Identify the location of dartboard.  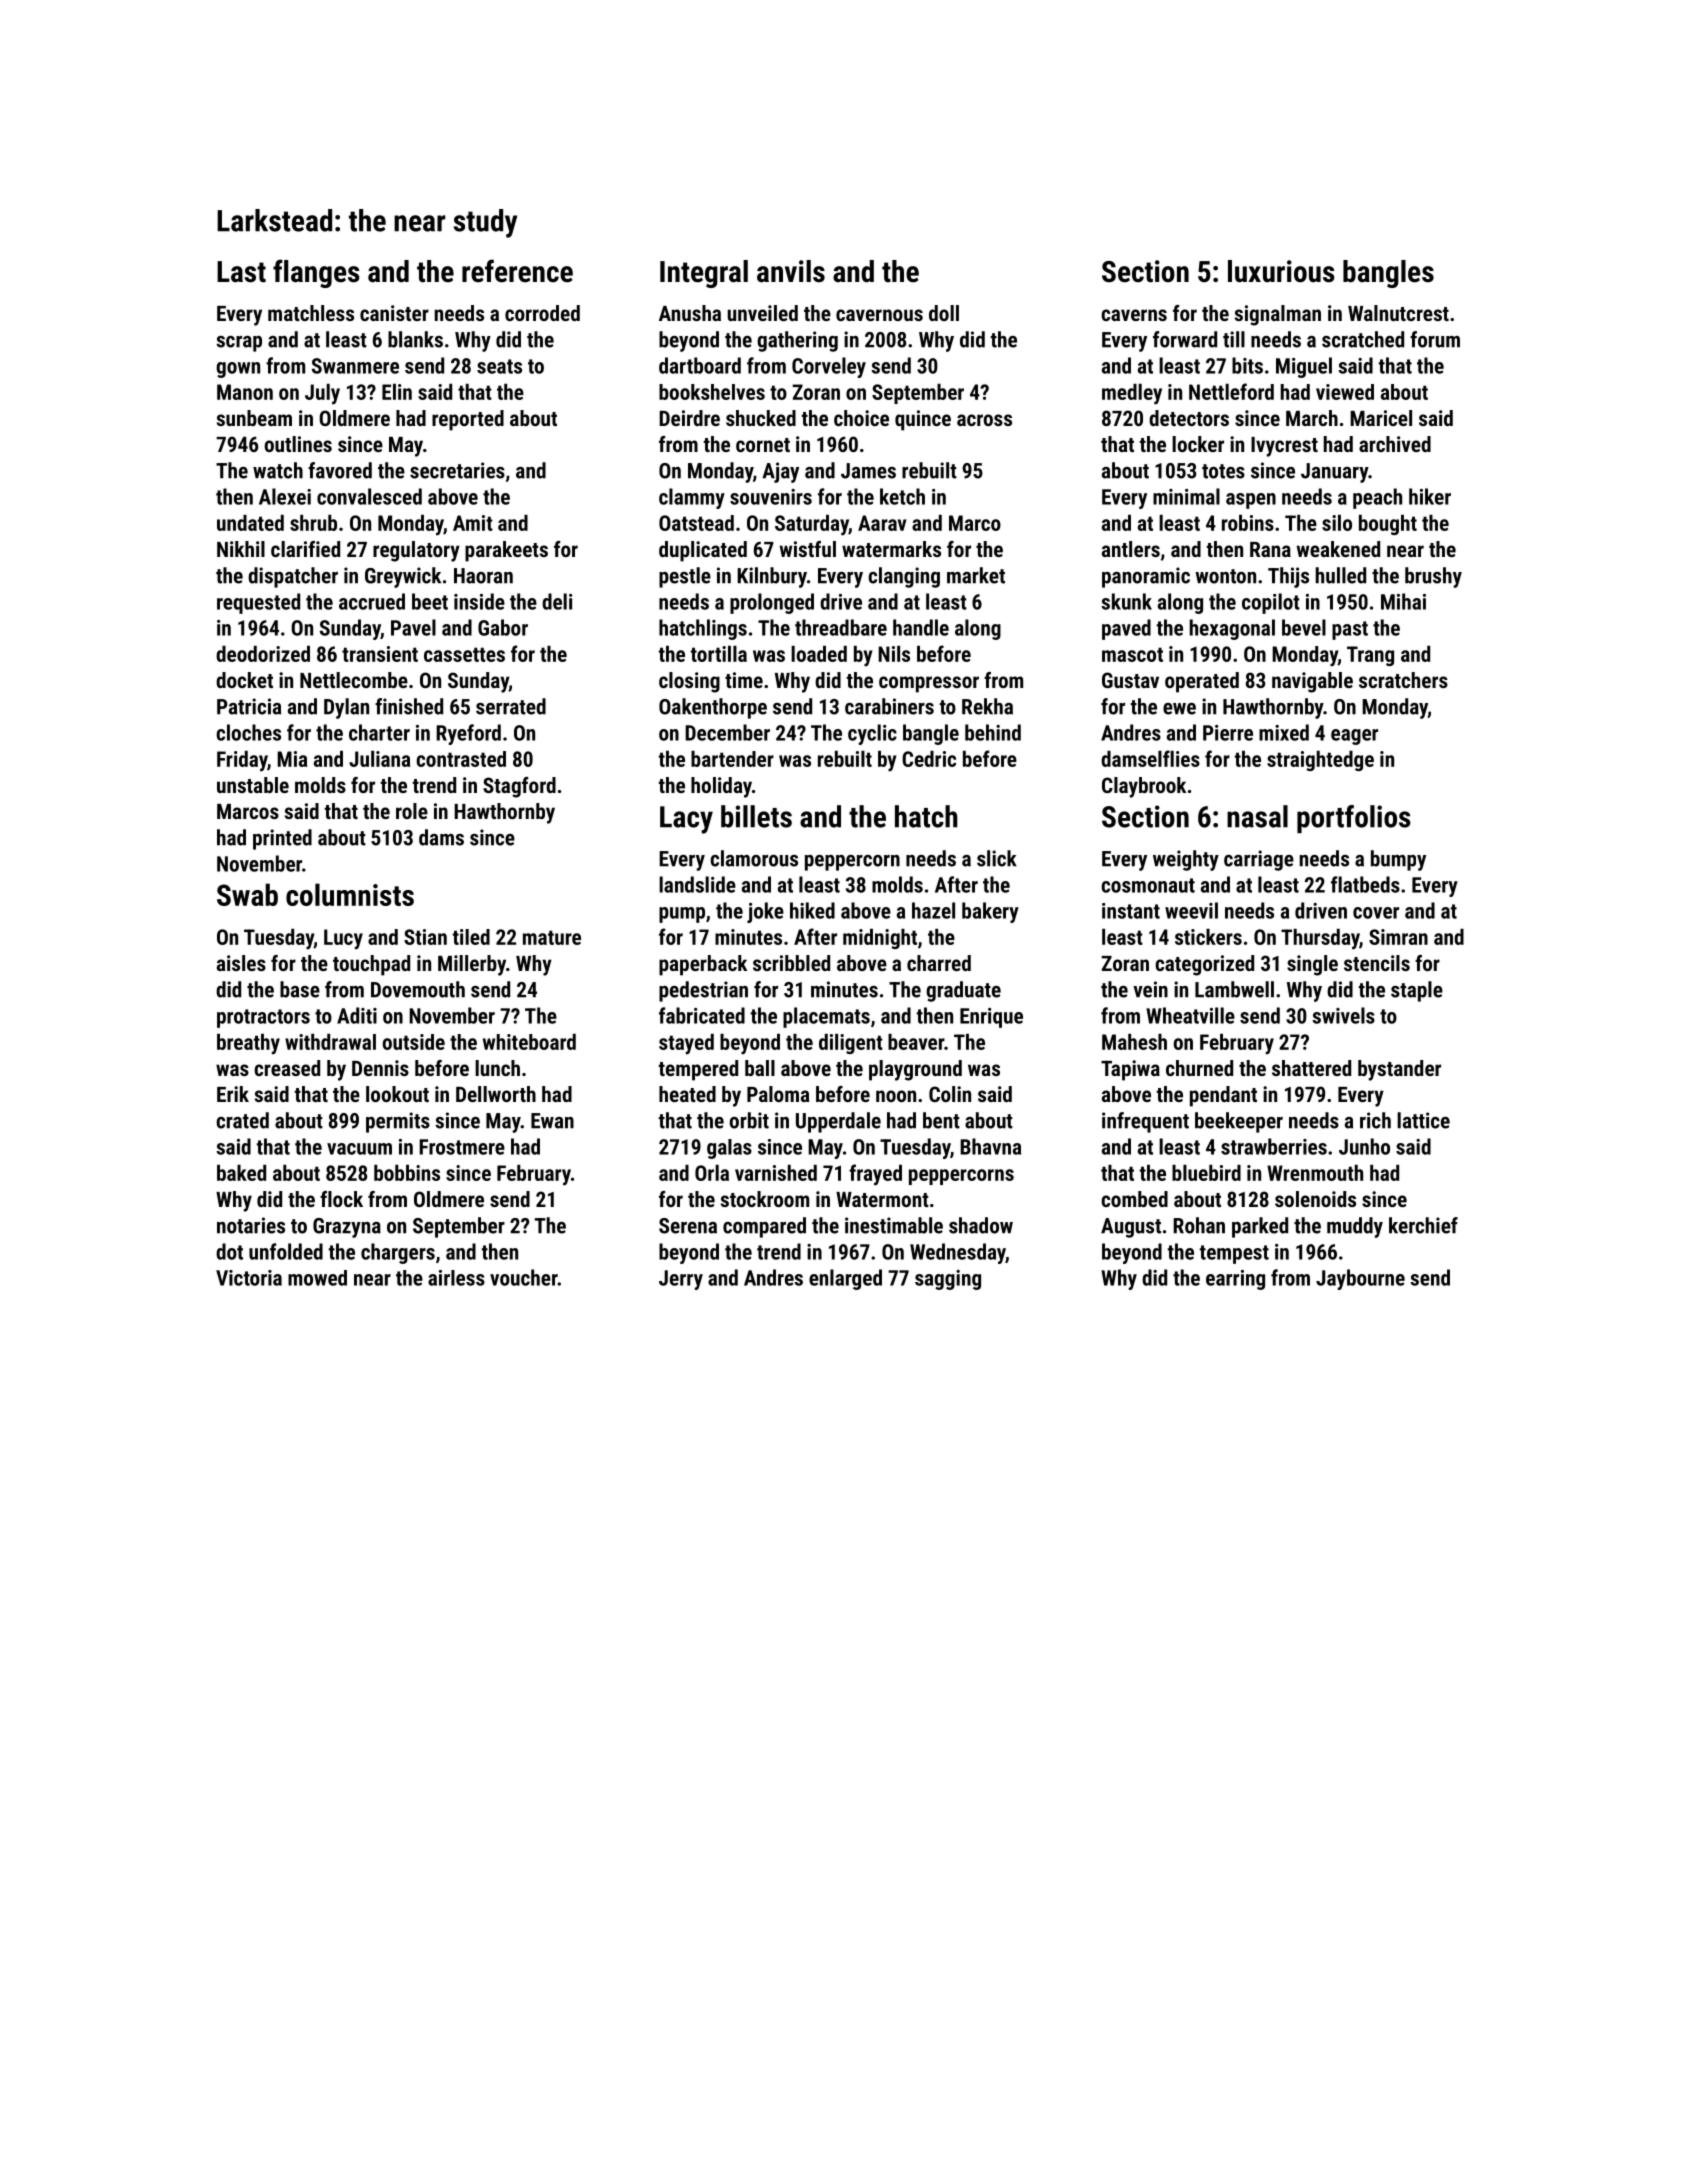
(700, 365).
